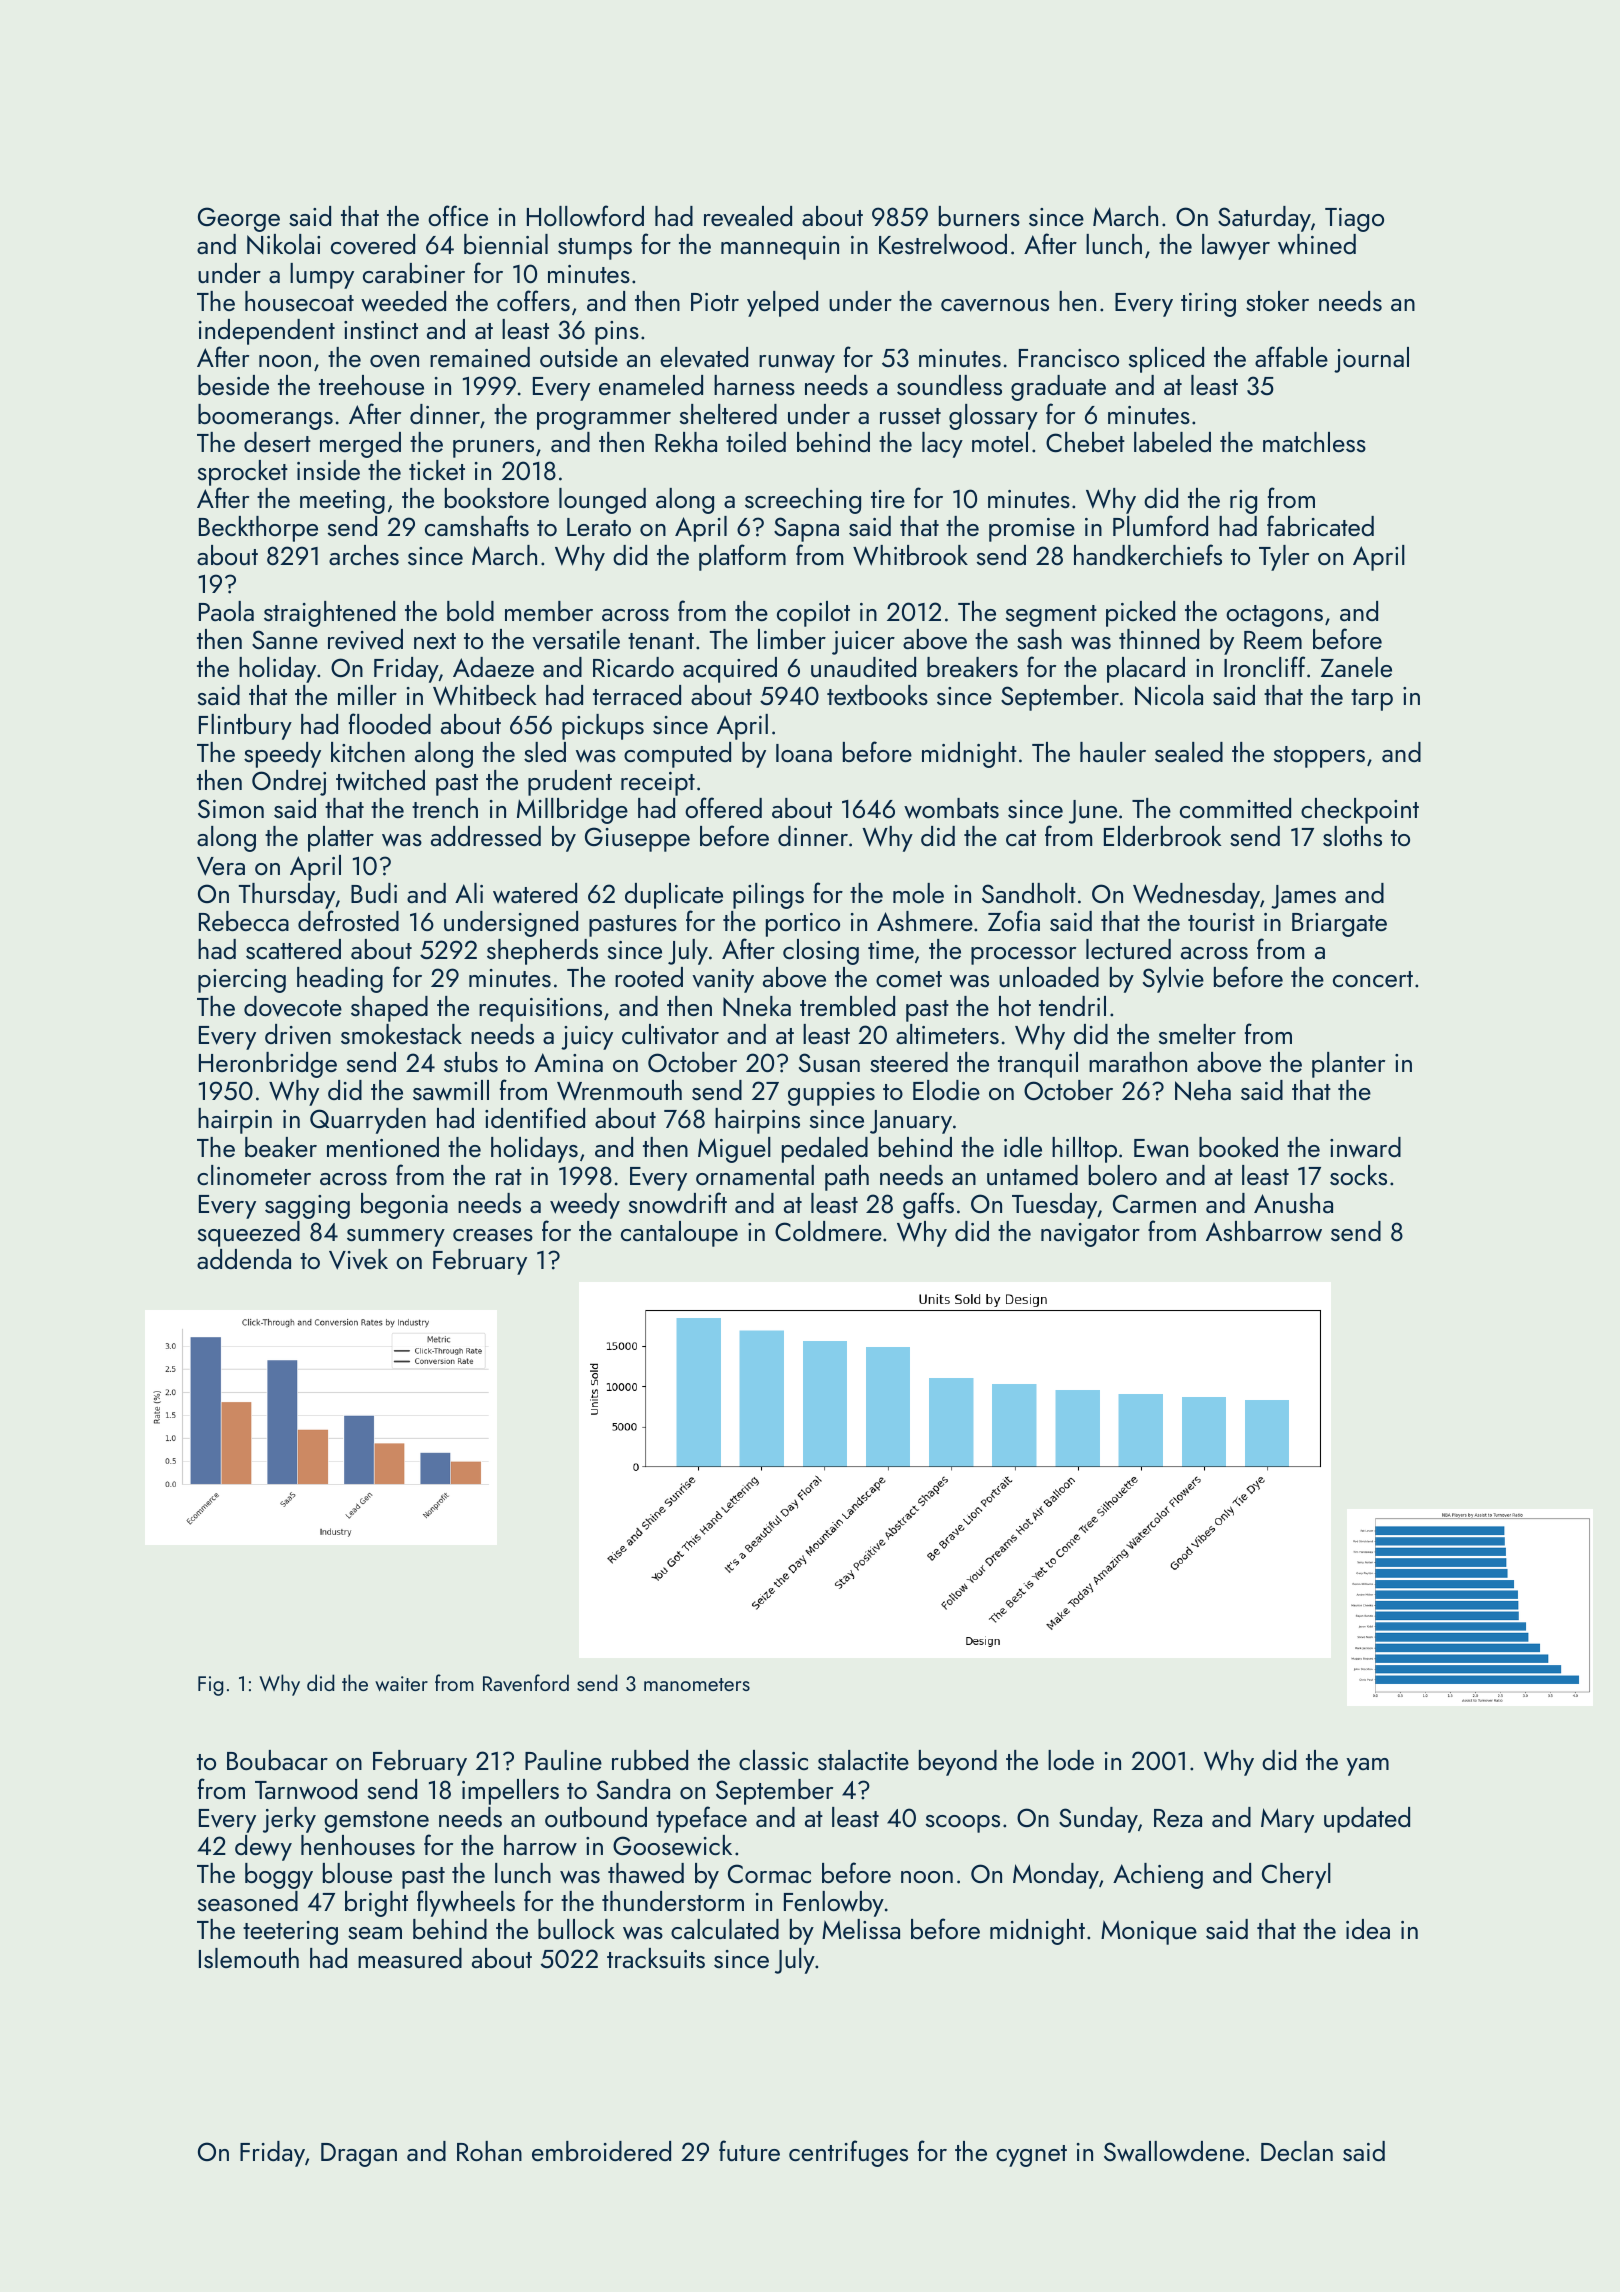  I want to click on Coldmere, so click(828, 1231).
